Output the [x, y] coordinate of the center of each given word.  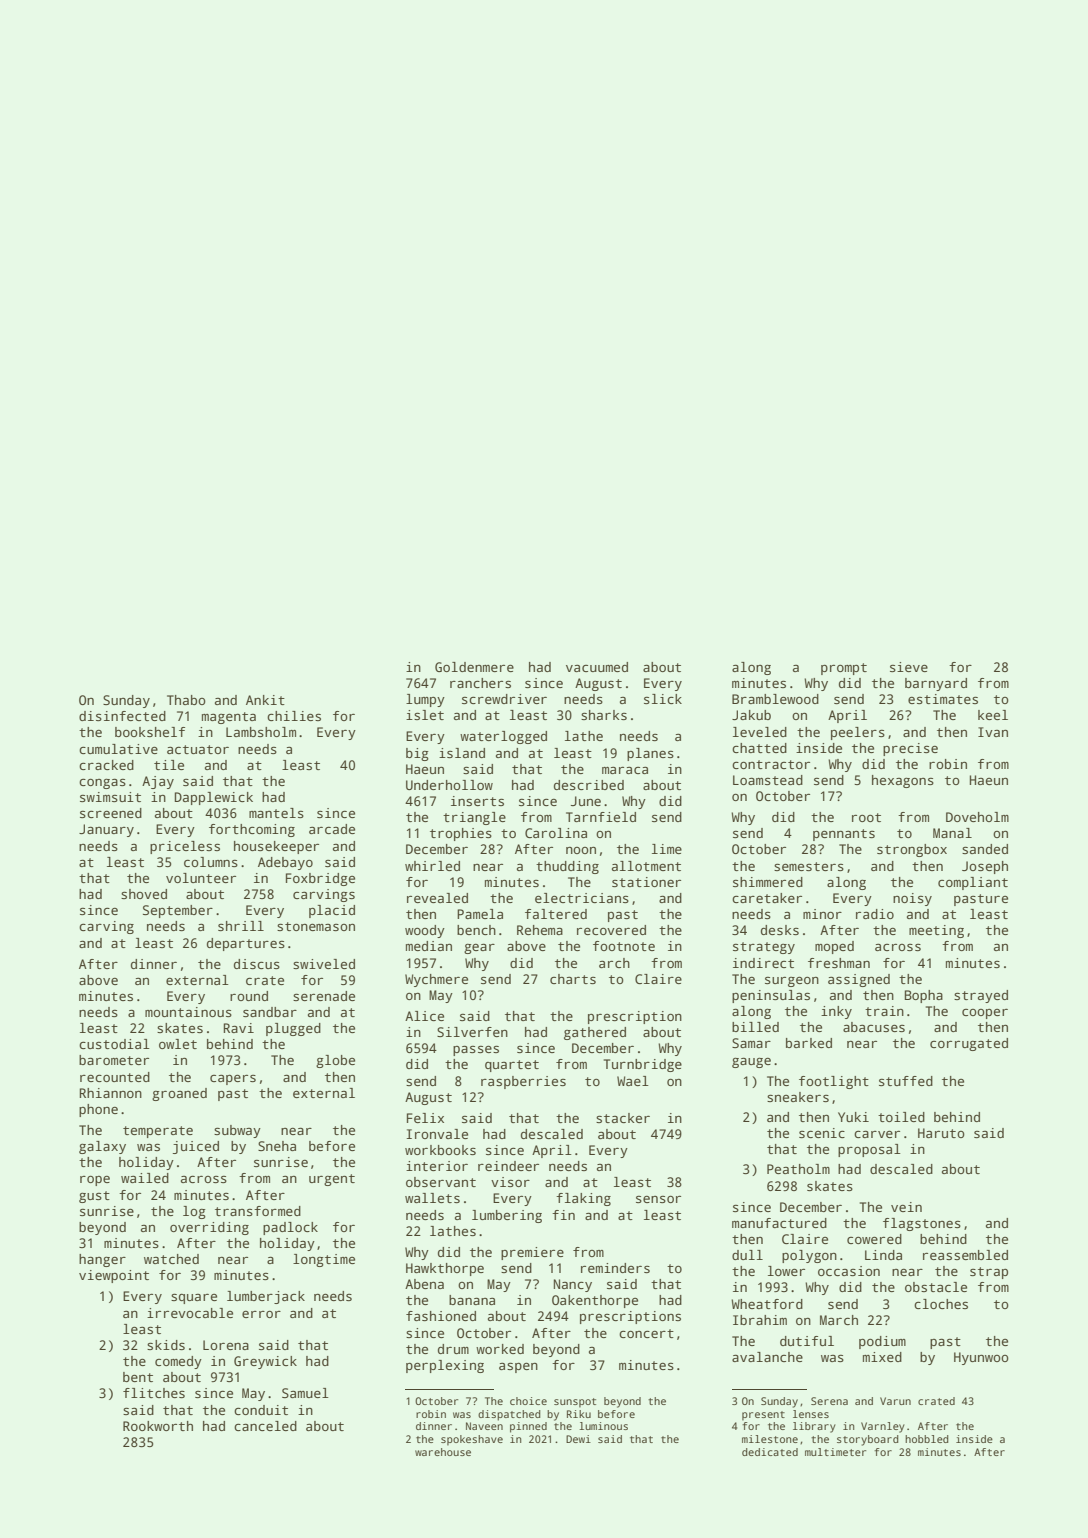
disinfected [122, 716]
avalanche [767, 1357]
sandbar [270, 1012]
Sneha [277, 1146]
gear [479, 949]
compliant [973, 883]
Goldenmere [474, 667]
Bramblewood [775, 699]
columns [211, 862]
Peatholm [798, 1169]
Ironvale [437, 1134]
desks [780, 930]
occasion [849, 1271]
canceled [265, 1426]
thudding [567, 867]
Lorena [226, 1345]
